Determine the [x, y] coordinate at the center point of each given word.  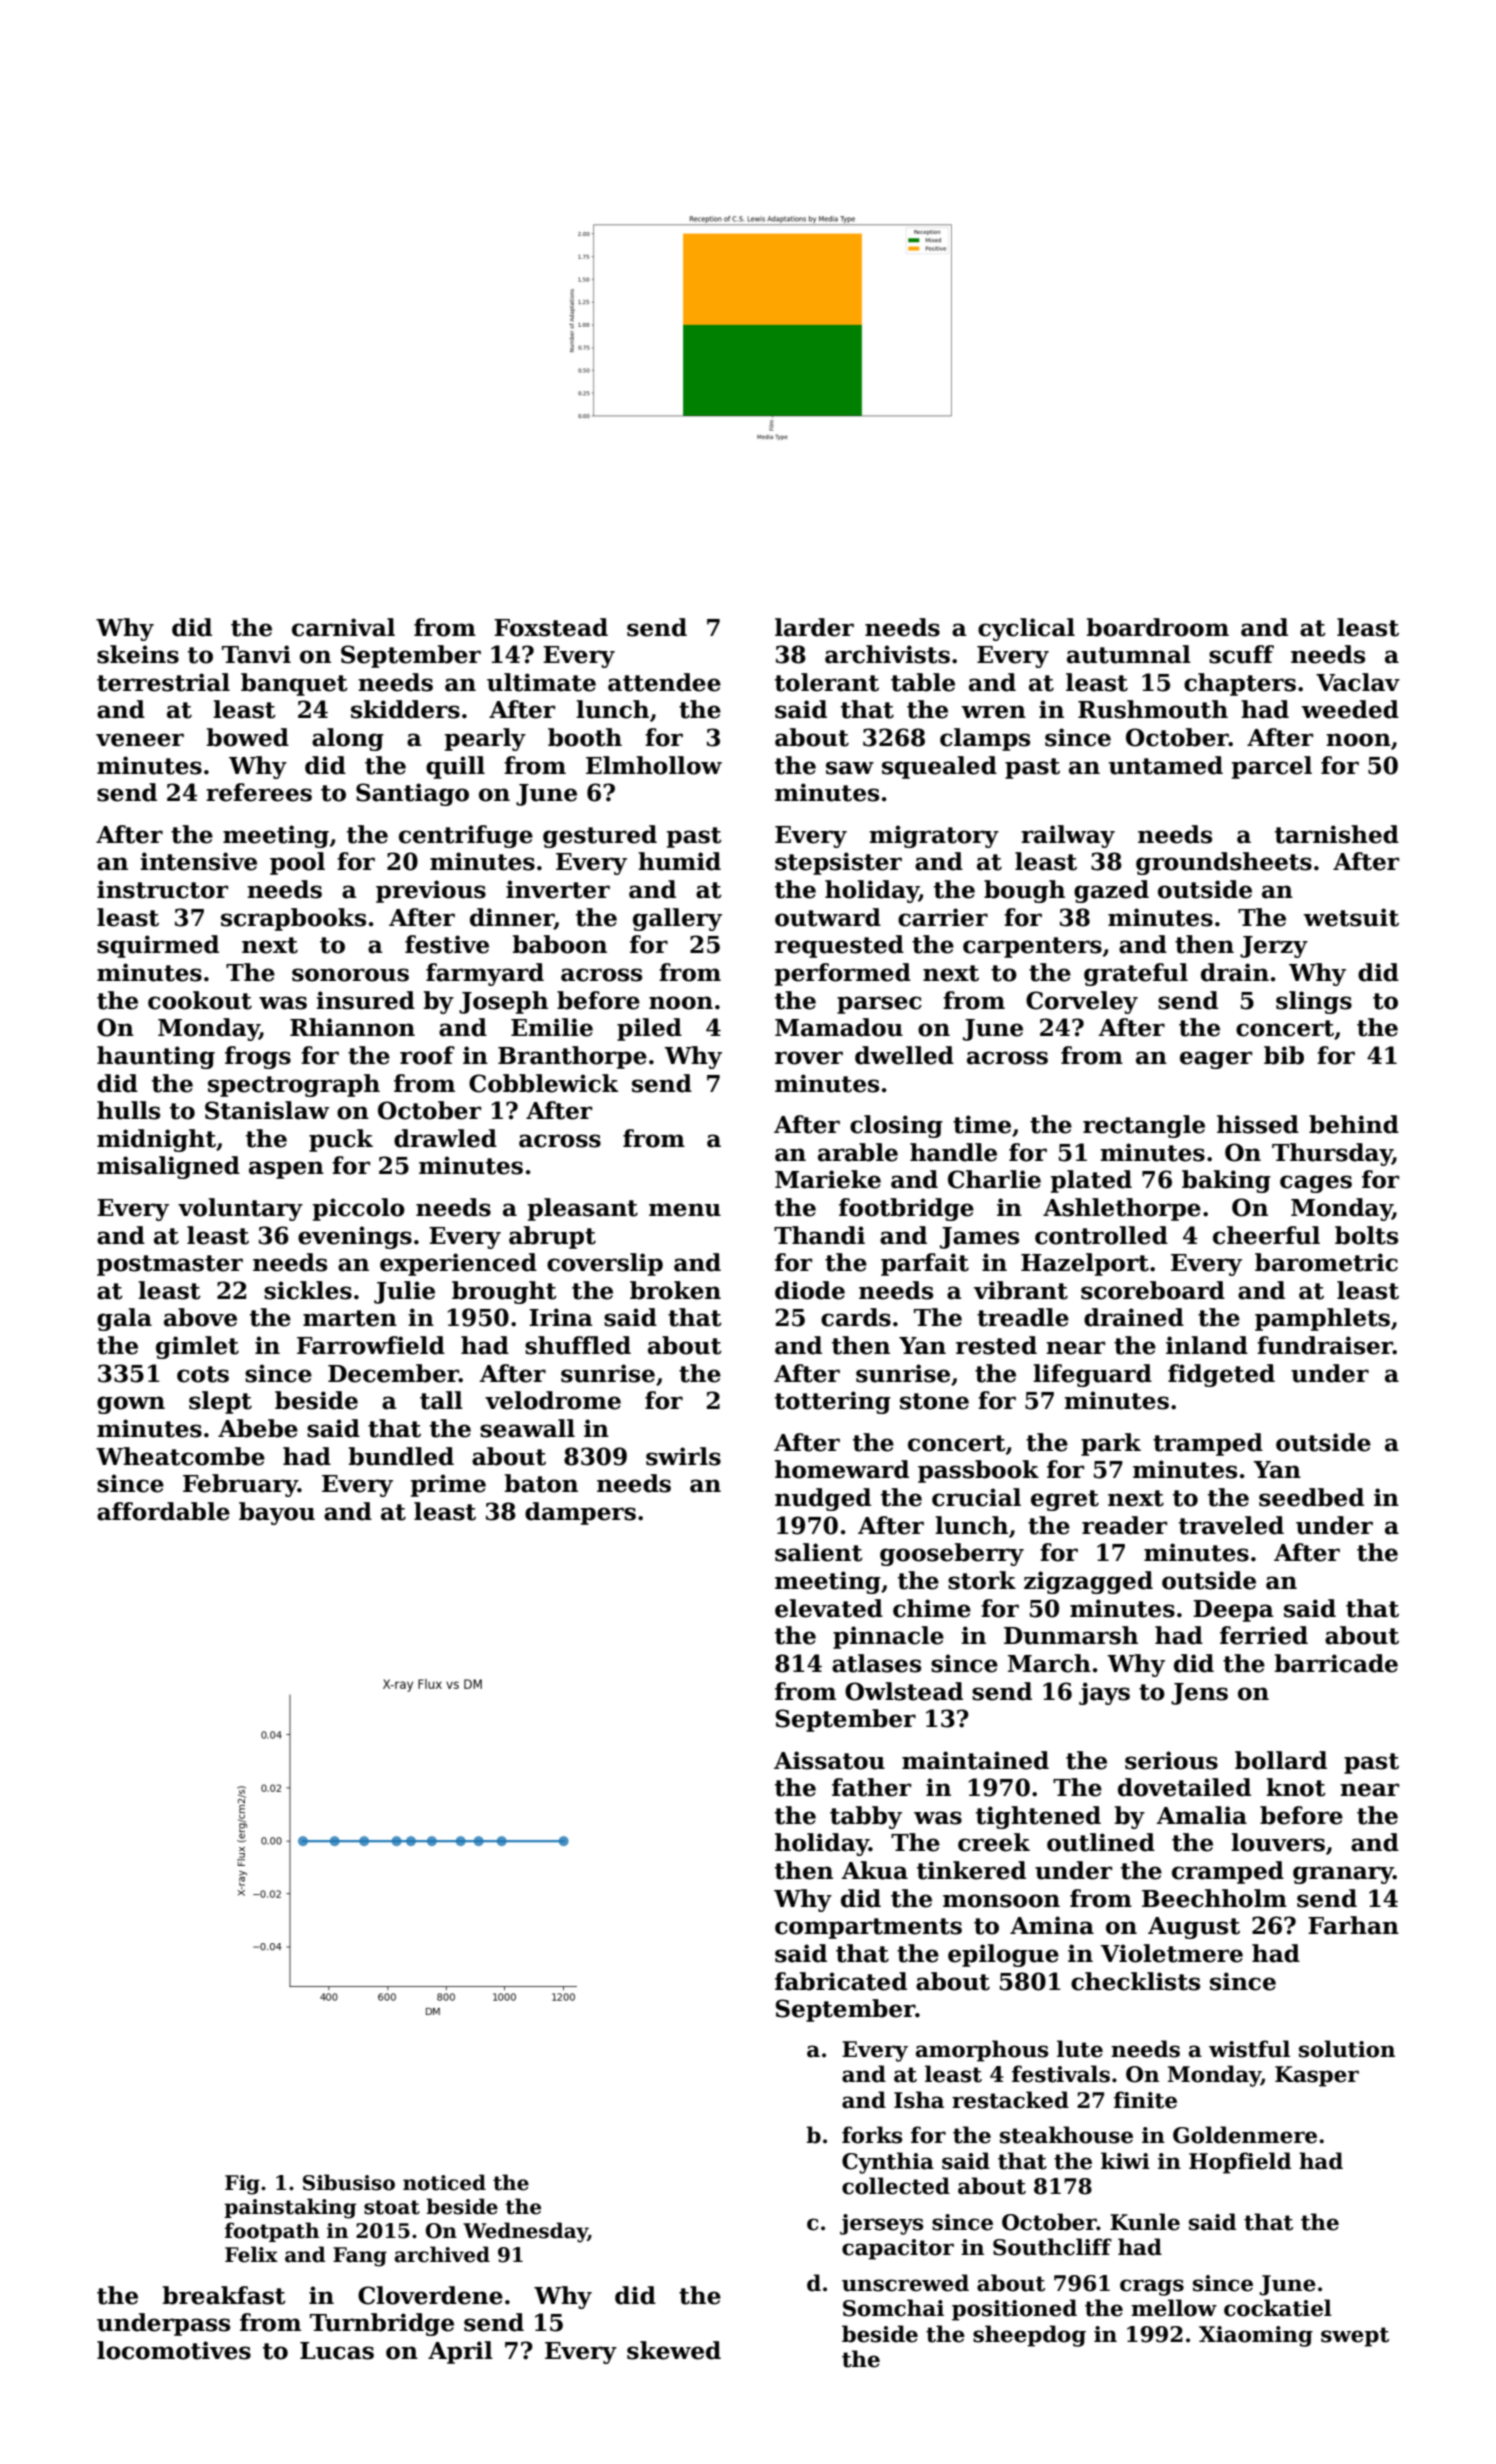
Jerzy [1274, 947]
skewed [674, 2350]
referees [259, 792]
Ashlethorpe [1122, 1209]
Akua [874, 1870]
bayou [277, 1513]
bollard [1281, 1760]
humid [679, 861]
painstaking [290, 2208]
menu [685, 1210]
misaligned [168, 1167]
